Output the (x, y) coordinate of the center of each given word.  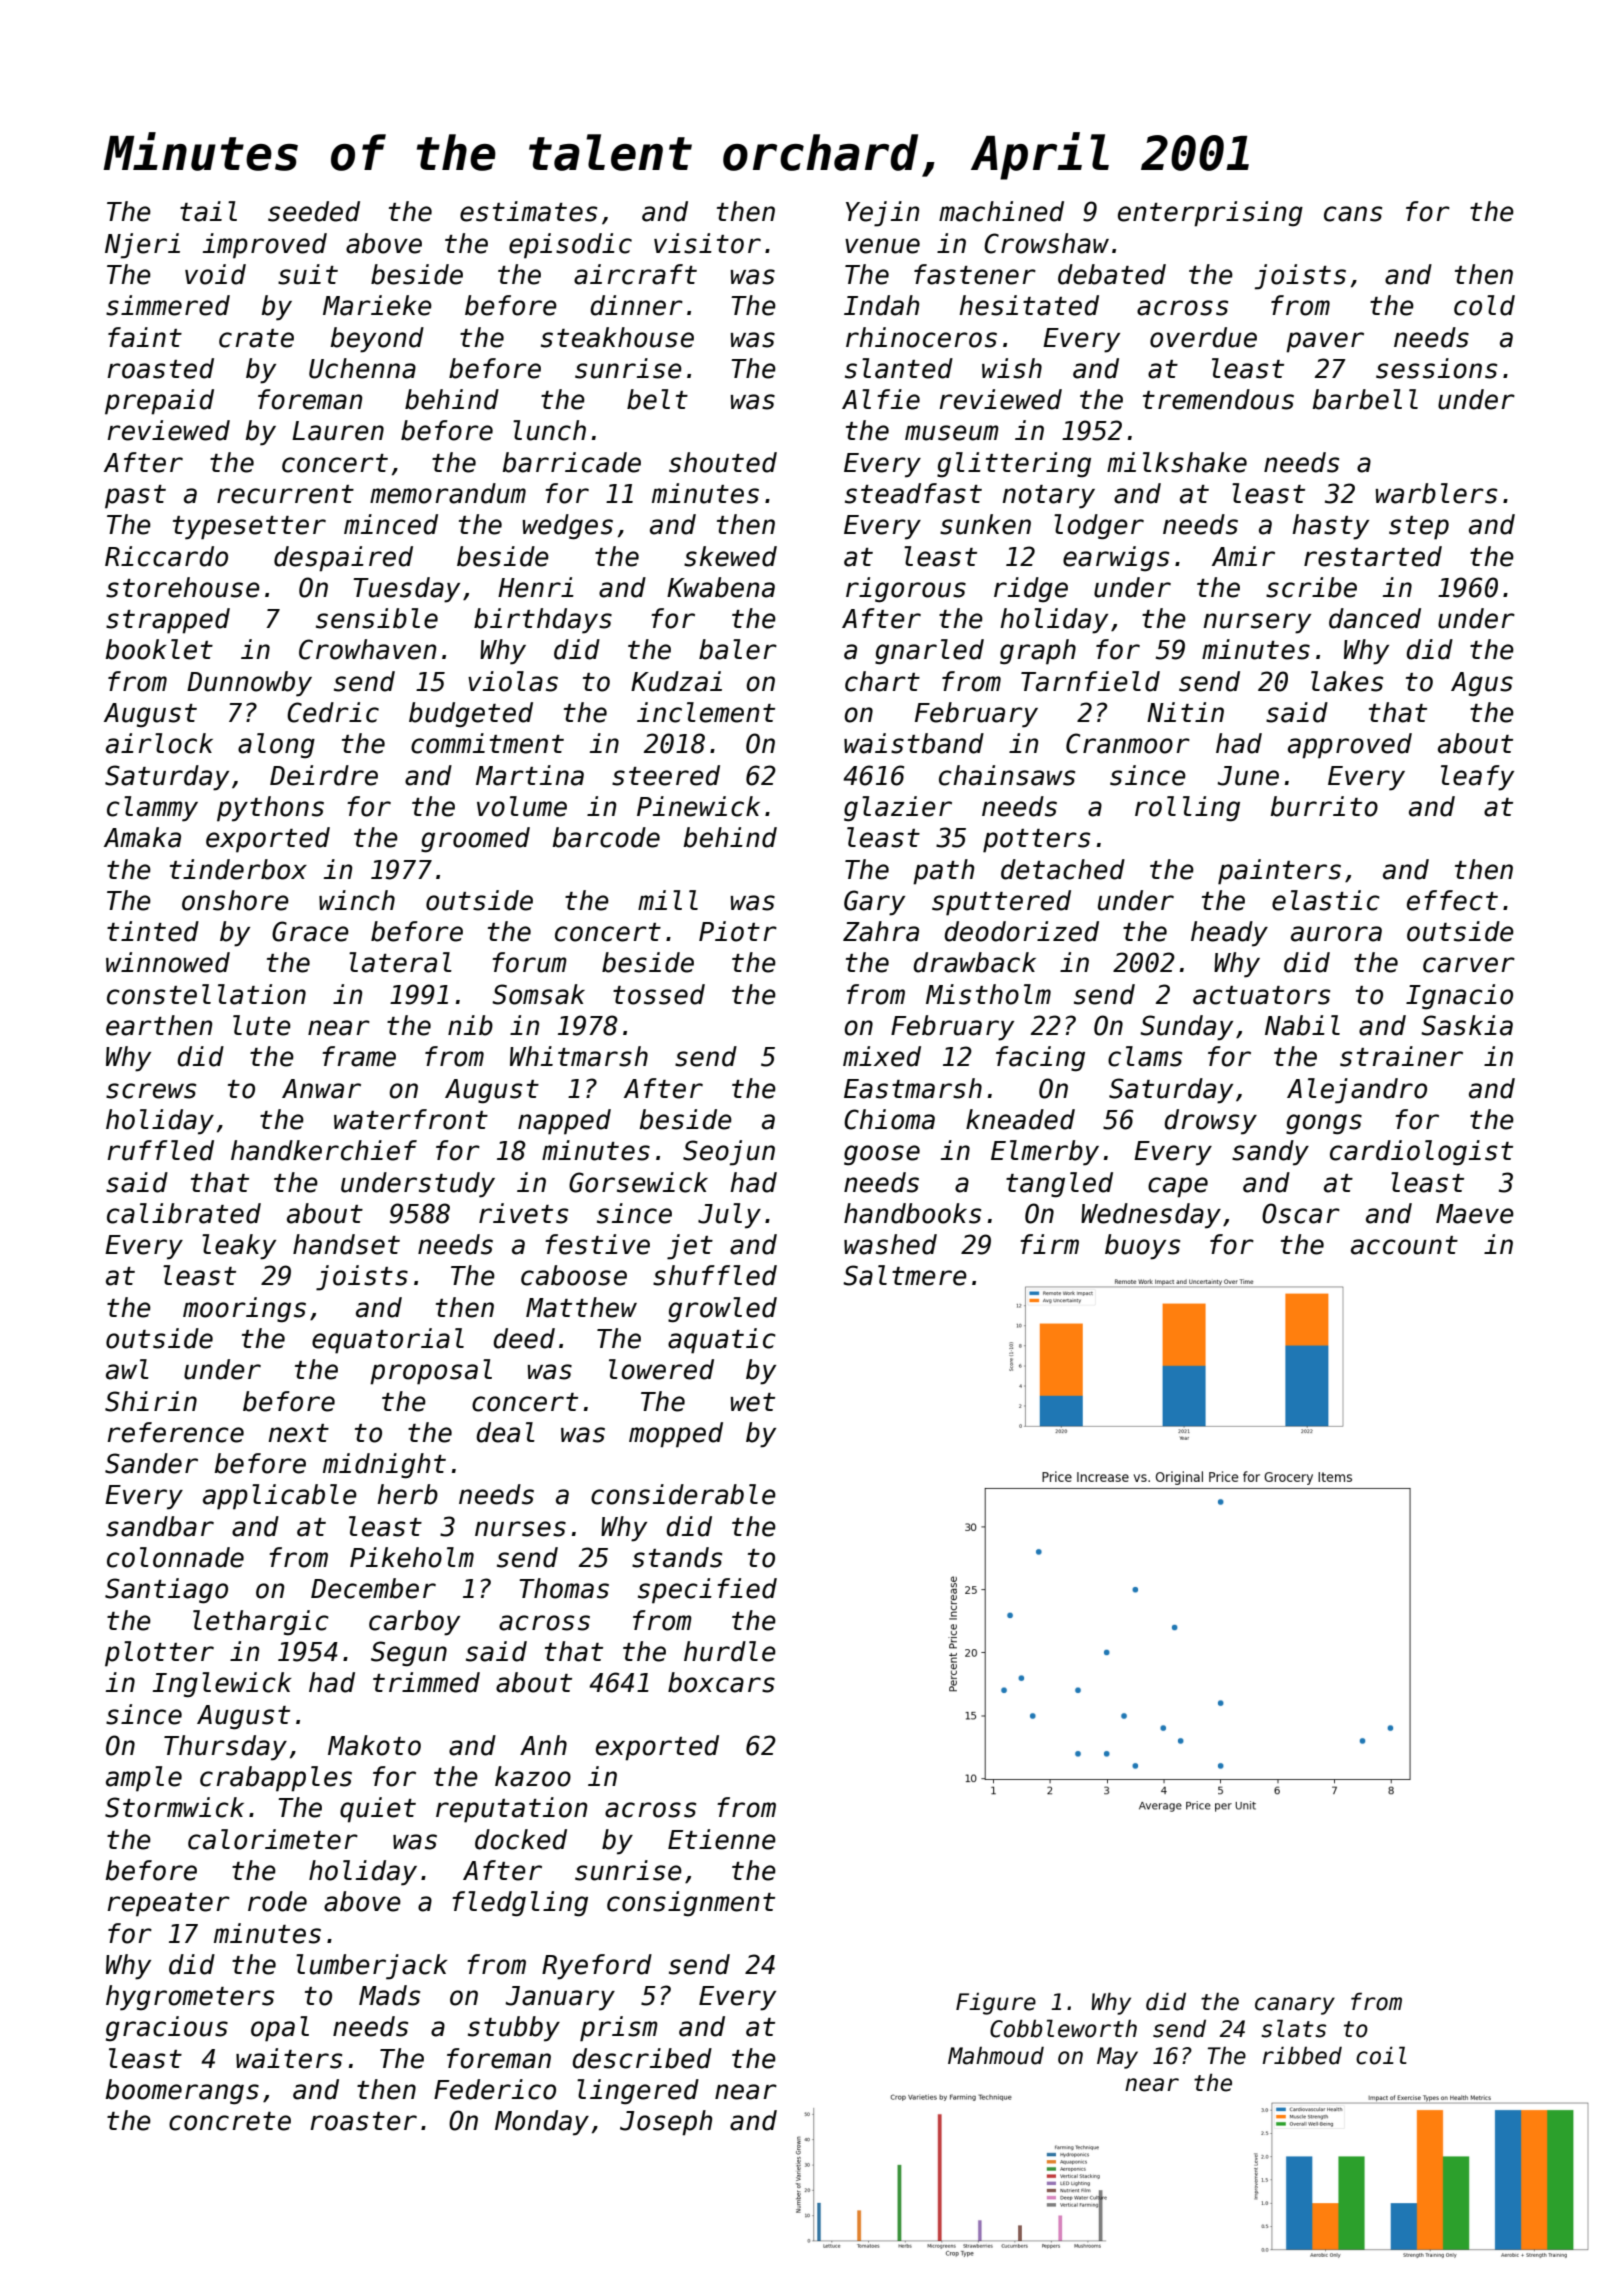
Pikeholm (412, 1557)
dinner (636, 305)
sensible (377, 618)
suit (308, 274)
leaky (239, 1247)
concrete (230, 2121)
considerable (683, 1494)
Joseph (666, 2123)
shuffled (715, 1275)
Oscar (1301, 1213)
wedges (567, 527)
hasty (1330, 527)
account (1404, 1245)
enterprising (1210, 214)
